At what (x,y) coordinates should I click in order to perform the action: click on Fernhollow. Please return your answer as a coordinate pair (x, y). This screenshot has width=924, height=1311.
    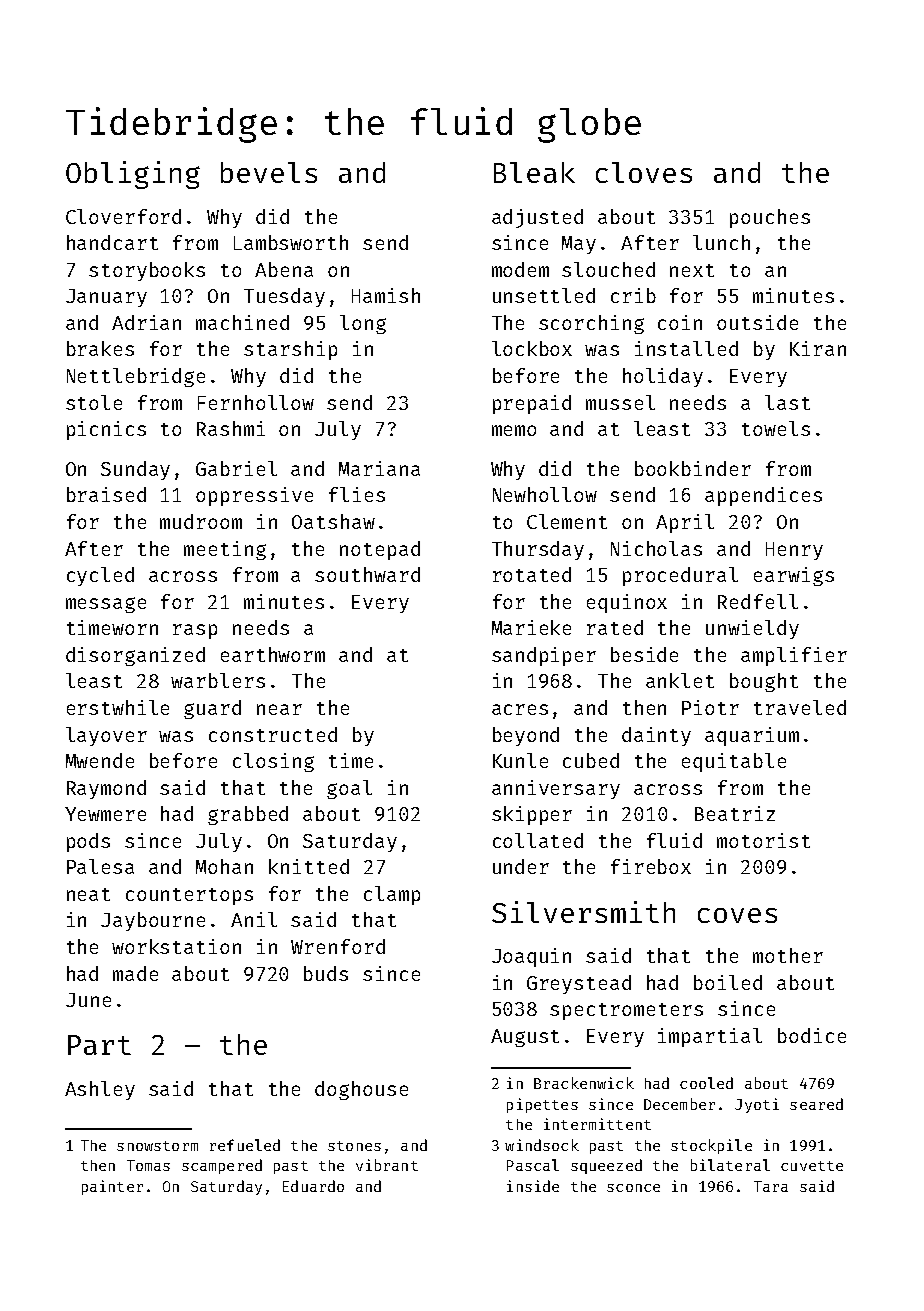
    Looking at the image, I should click on (256, 402).
